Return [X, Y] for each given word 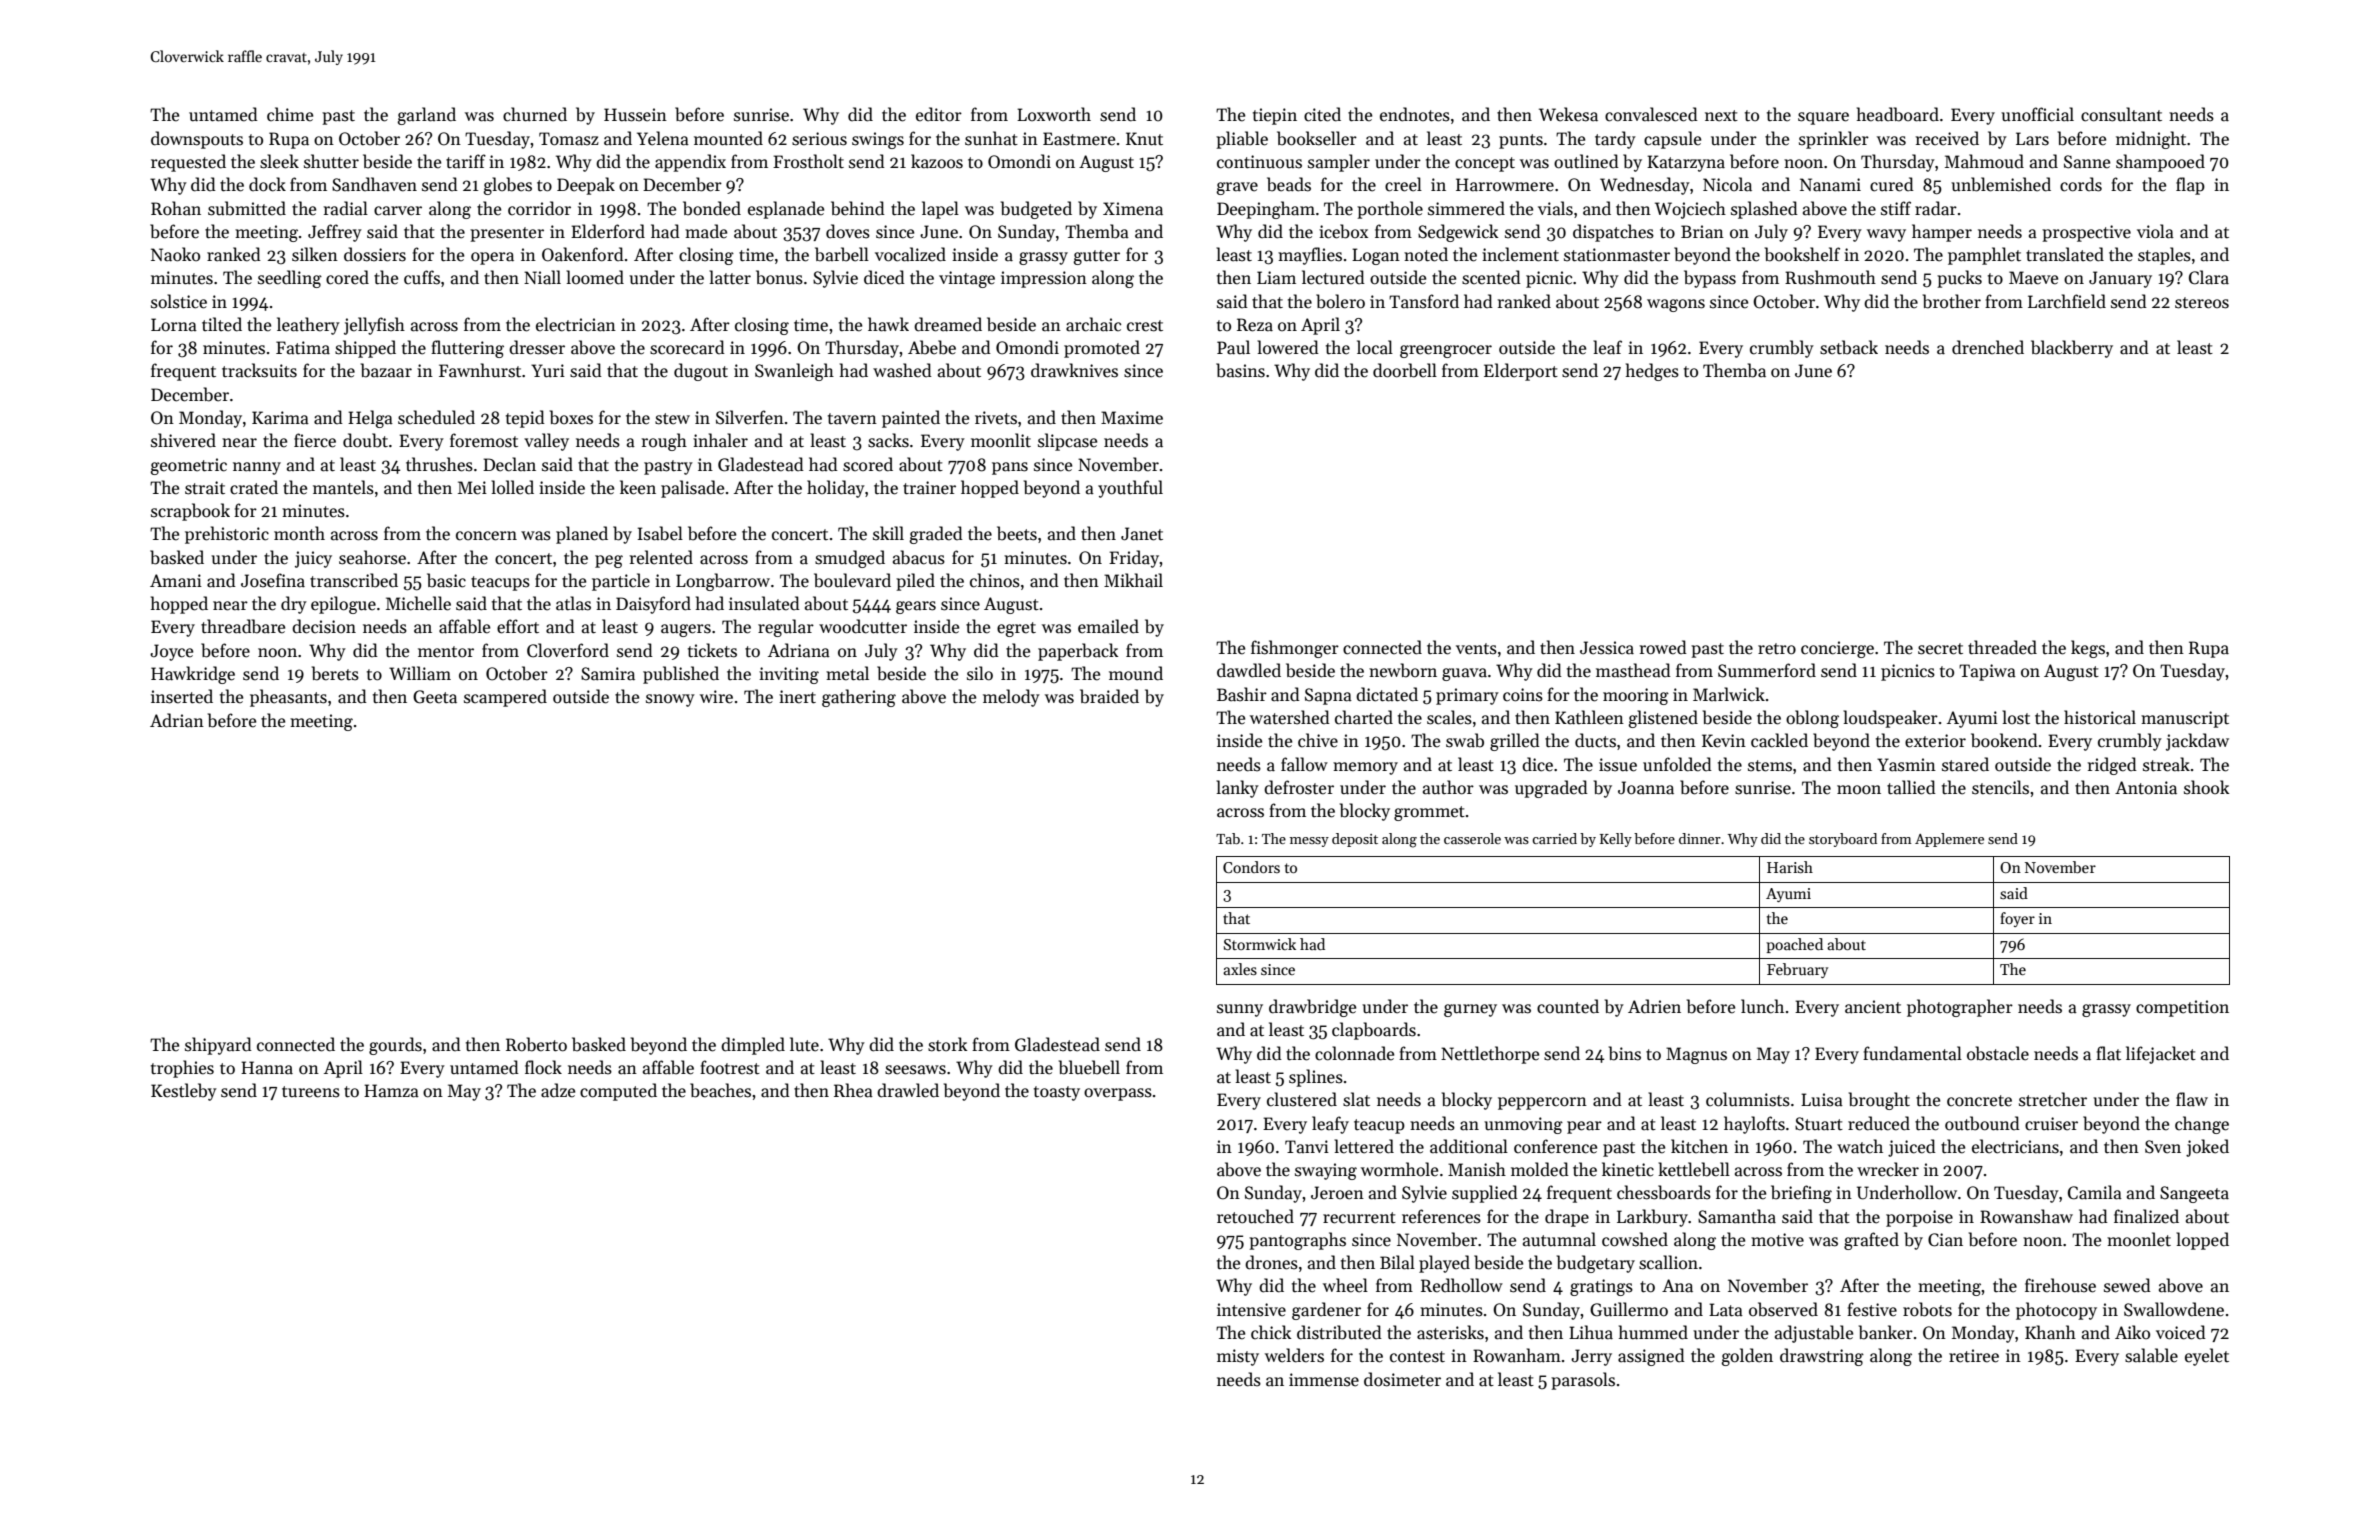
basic [446, 580]
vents [1476, 649]
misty [1238, 1357]
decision [324, 626]
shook [2207, 787]
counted [1568, 1006]
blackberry [2072, 349]
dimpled [753, 1046]
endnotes [1415, 114]
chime [290, 114]
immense [1324, 1380]
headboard [1898, 114]
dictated [1387, 694]
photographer [1960, 1008]
